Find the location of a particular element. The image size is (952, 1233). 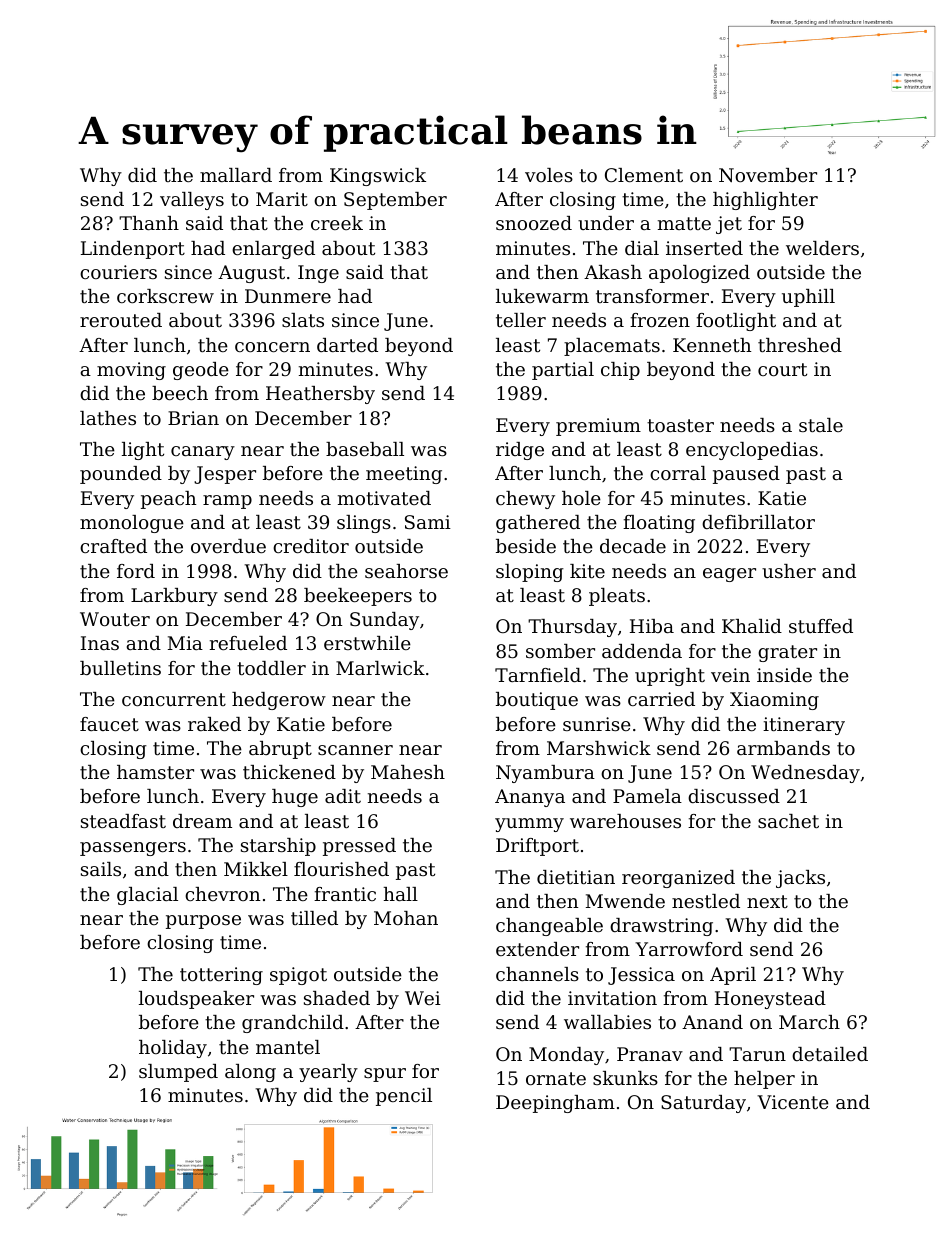

decade is located at coordinates (633, 546).
